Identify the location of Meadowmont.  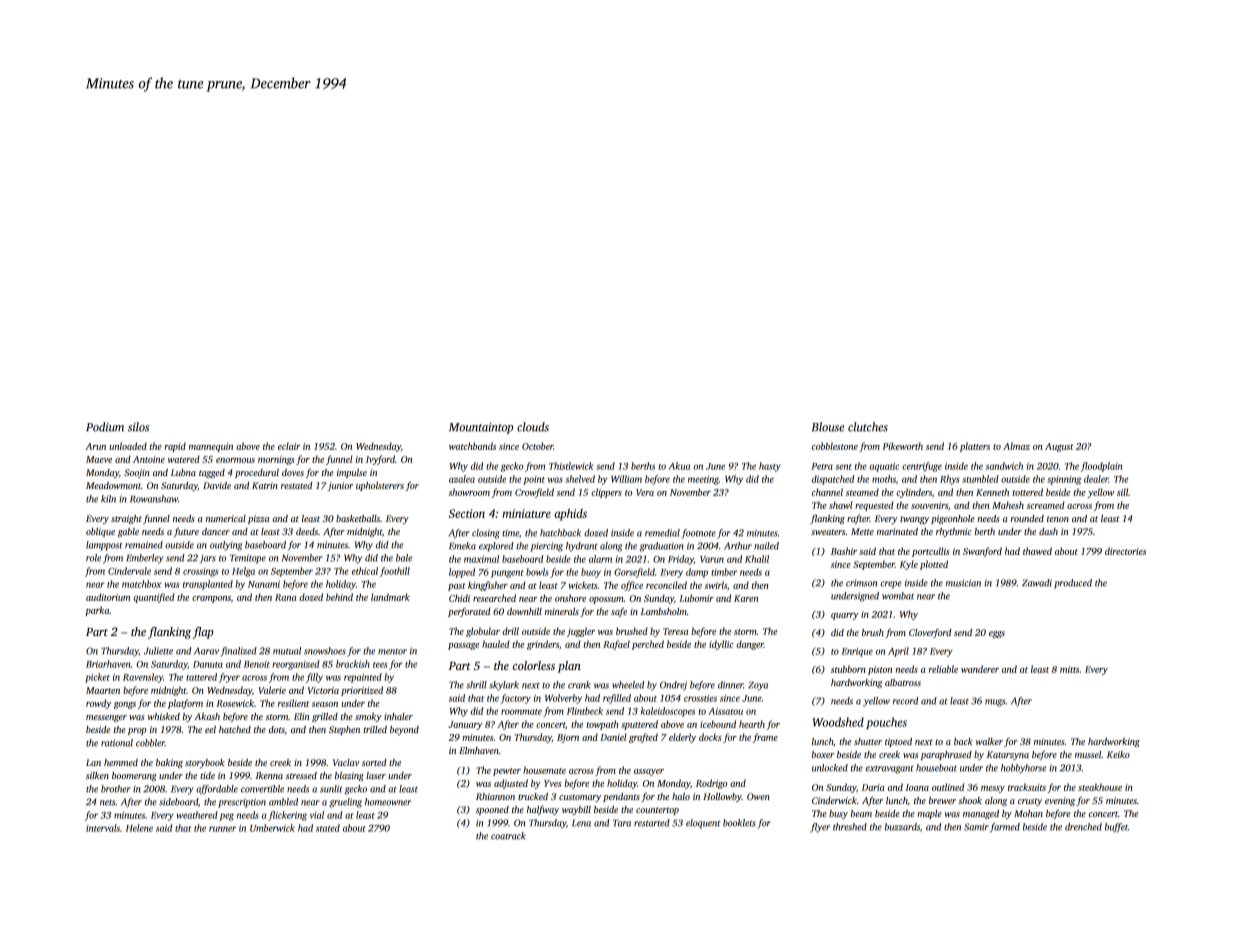
(113, 485).
